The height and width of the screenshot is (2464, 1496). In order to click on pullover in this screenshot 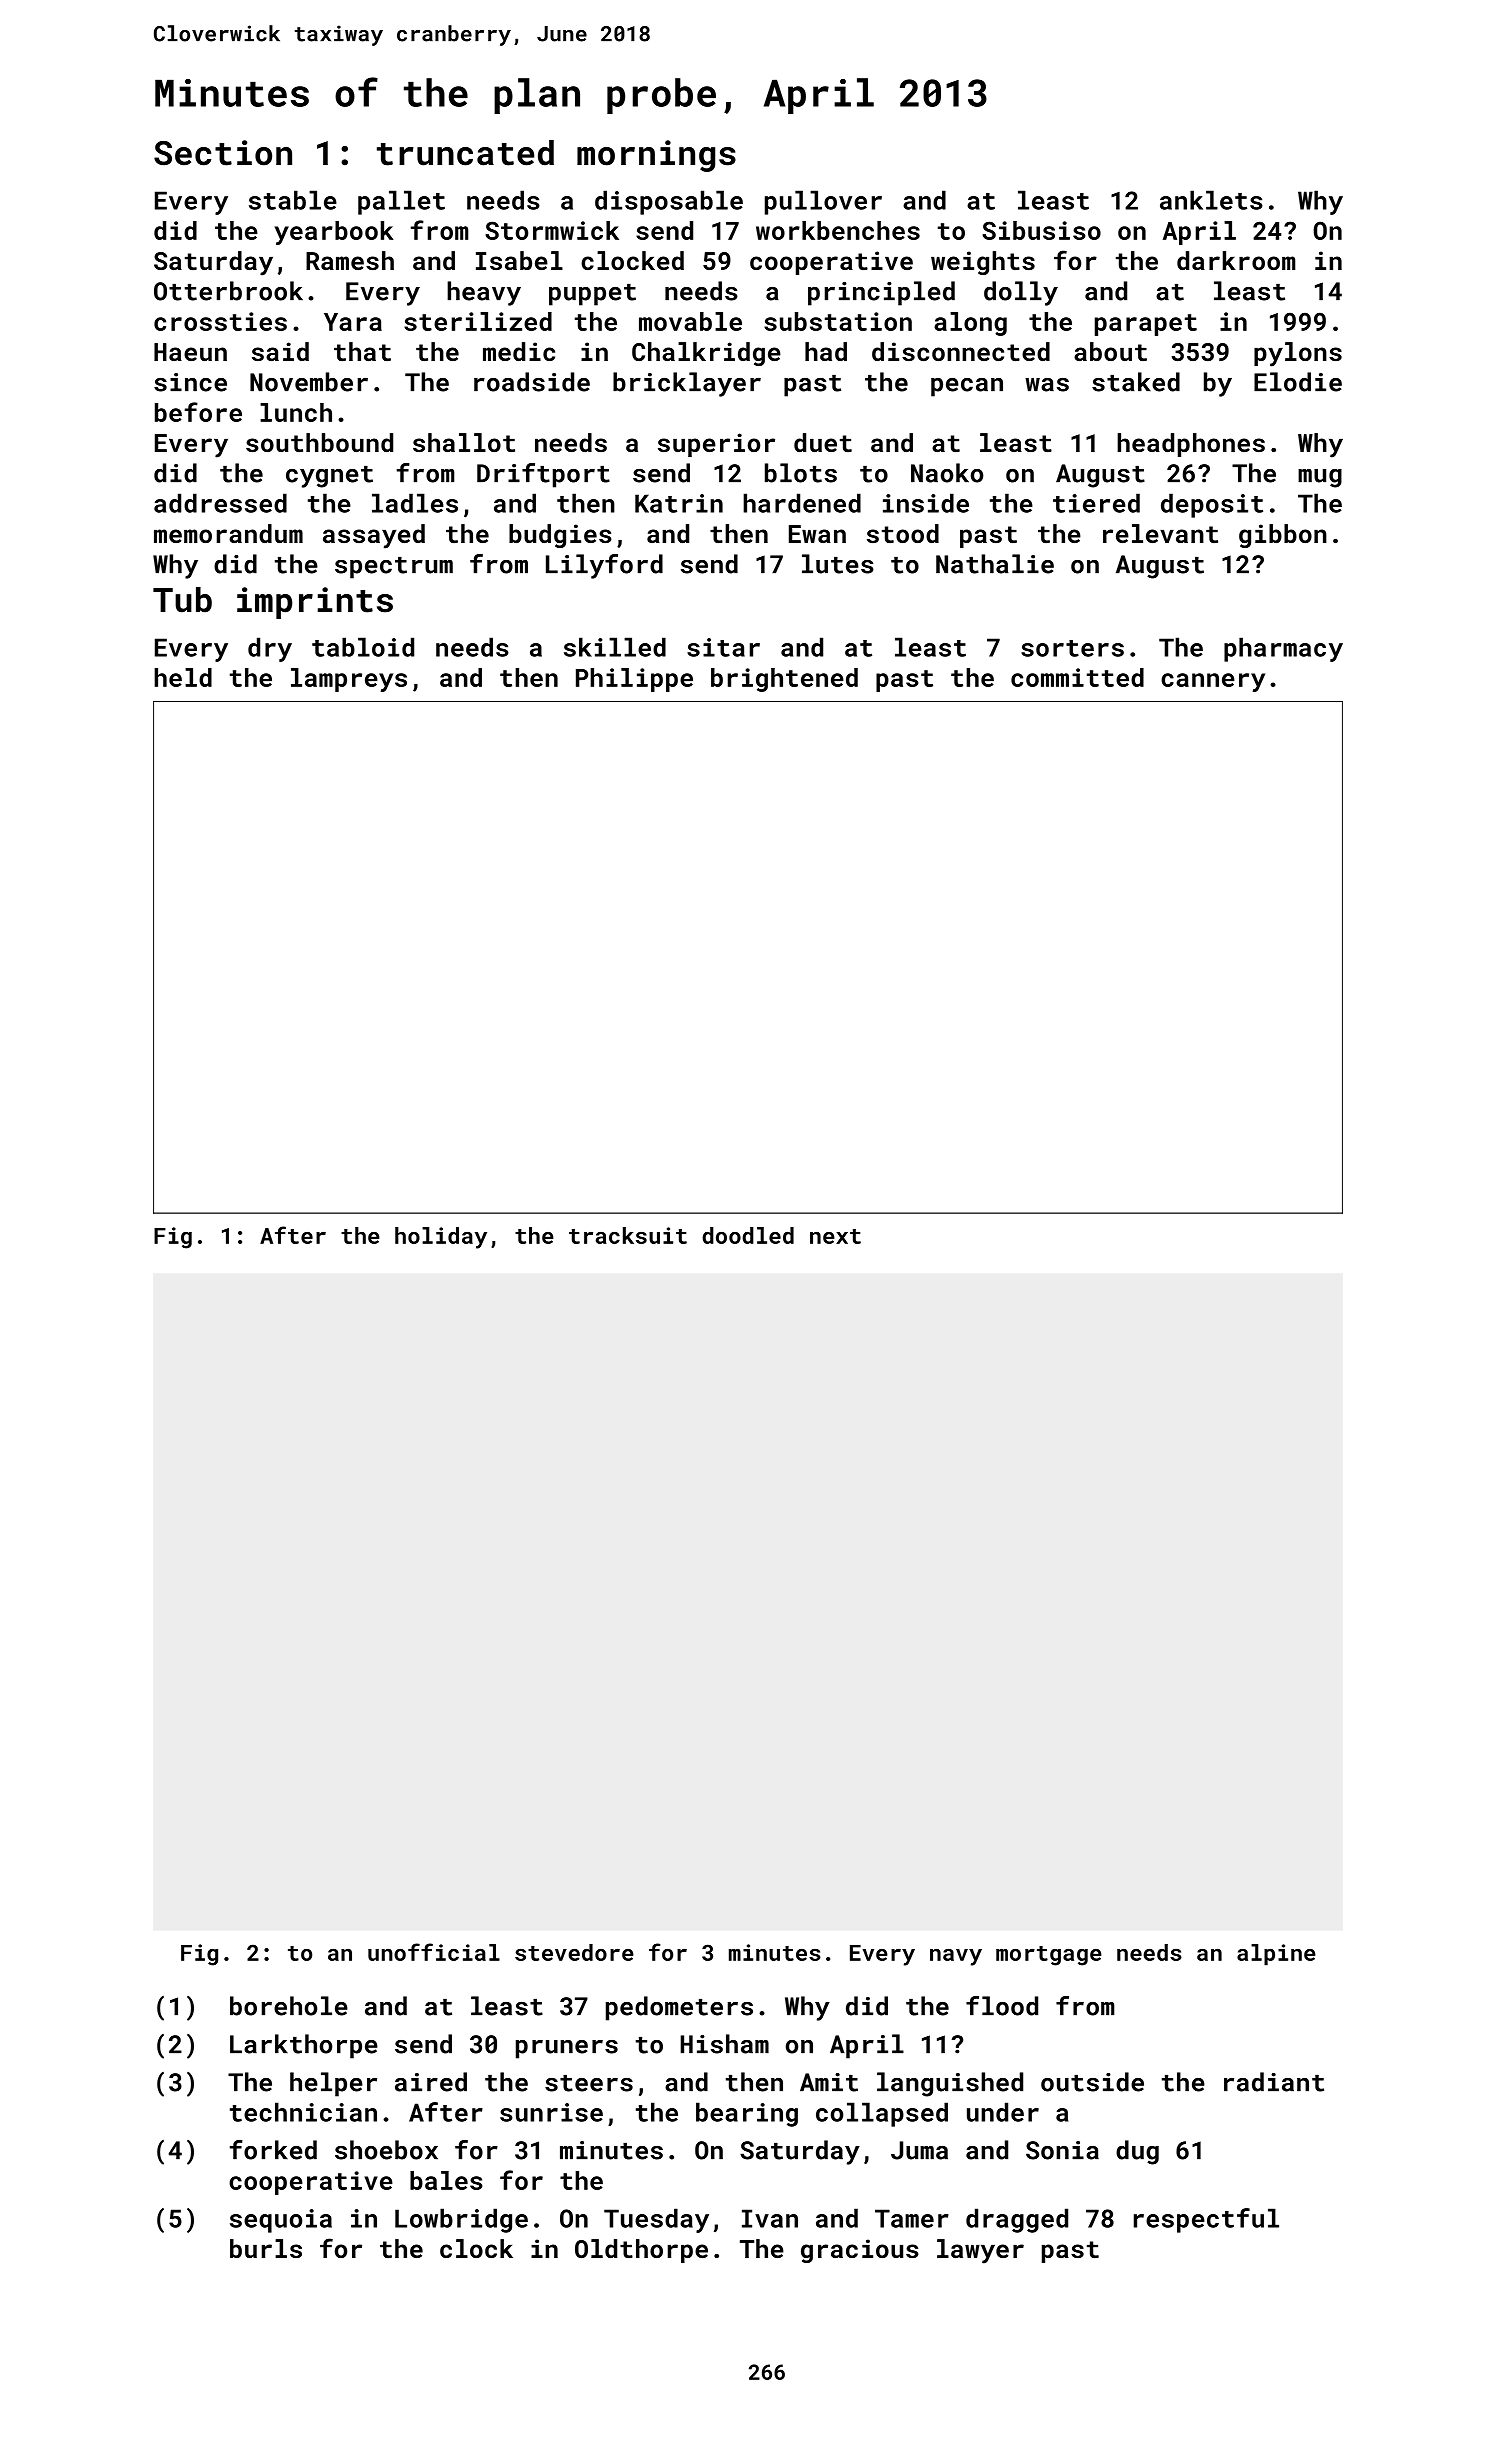, I will do `click(823, 202)`.
